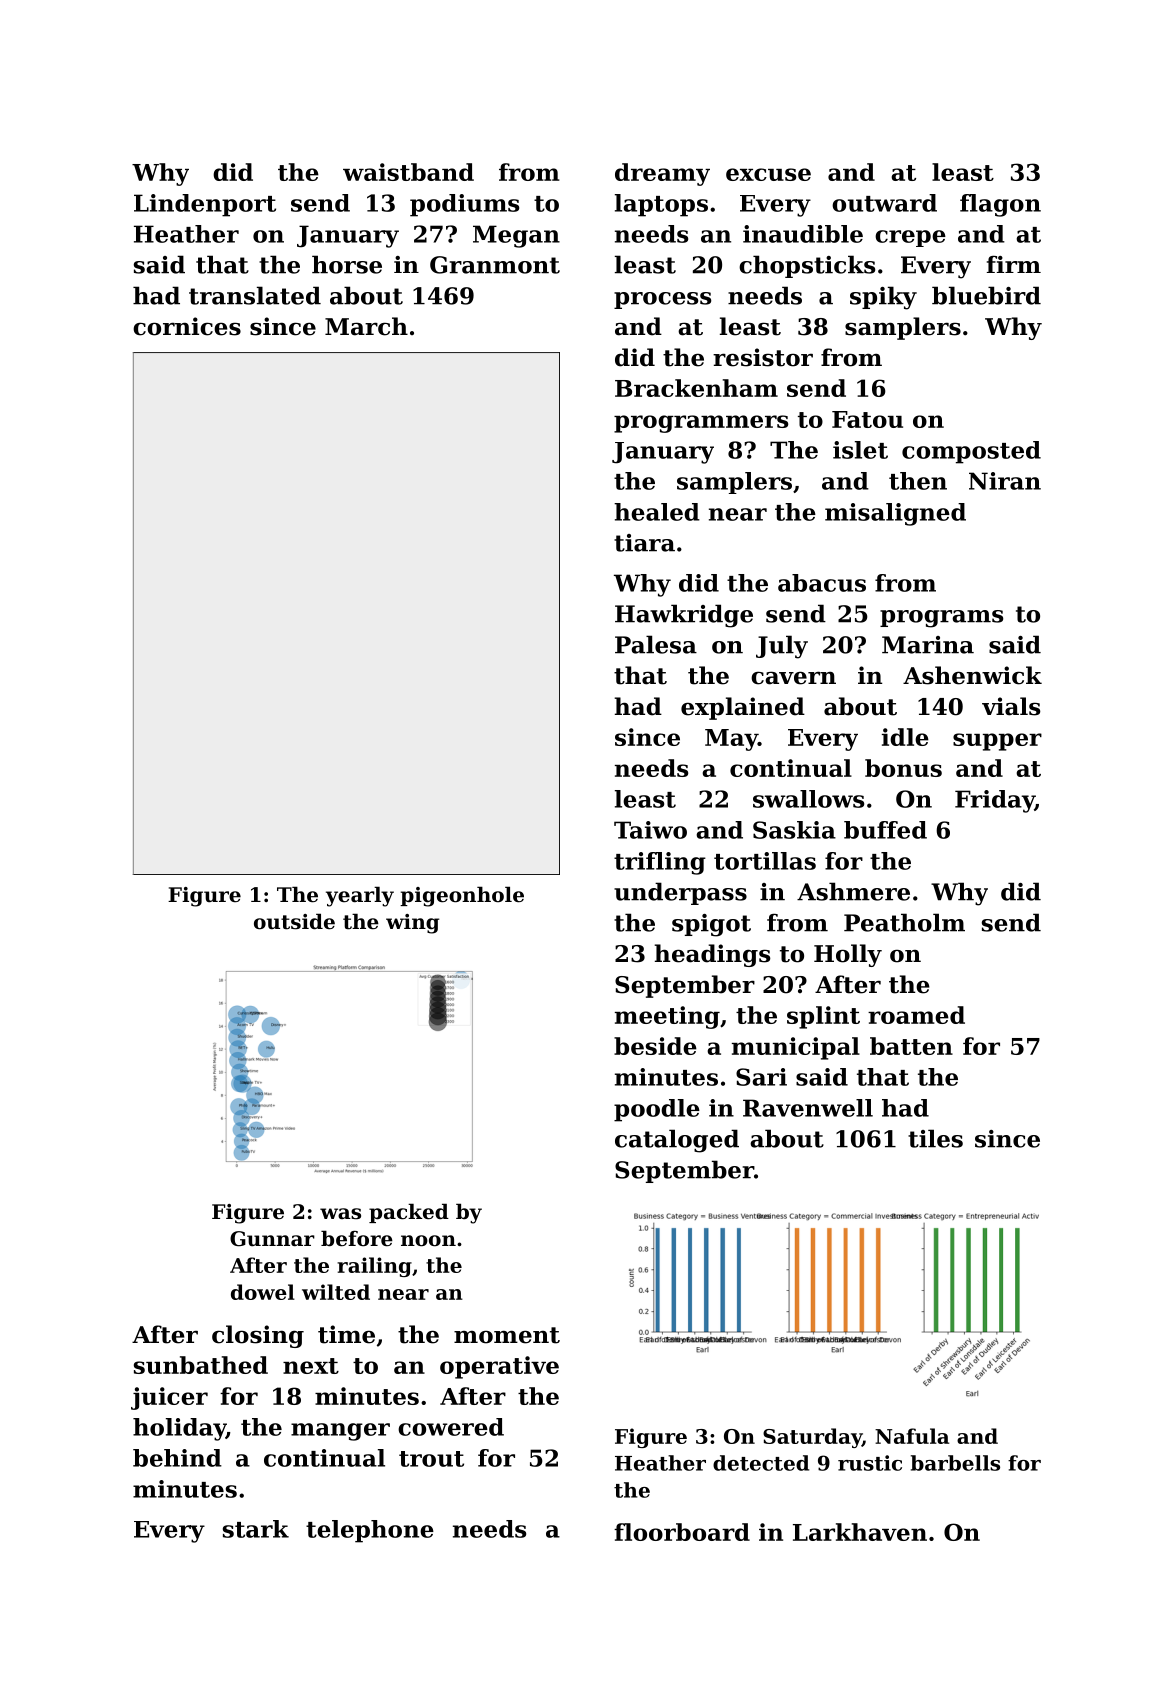  I want to click on tiles, so click(935, 1138).
